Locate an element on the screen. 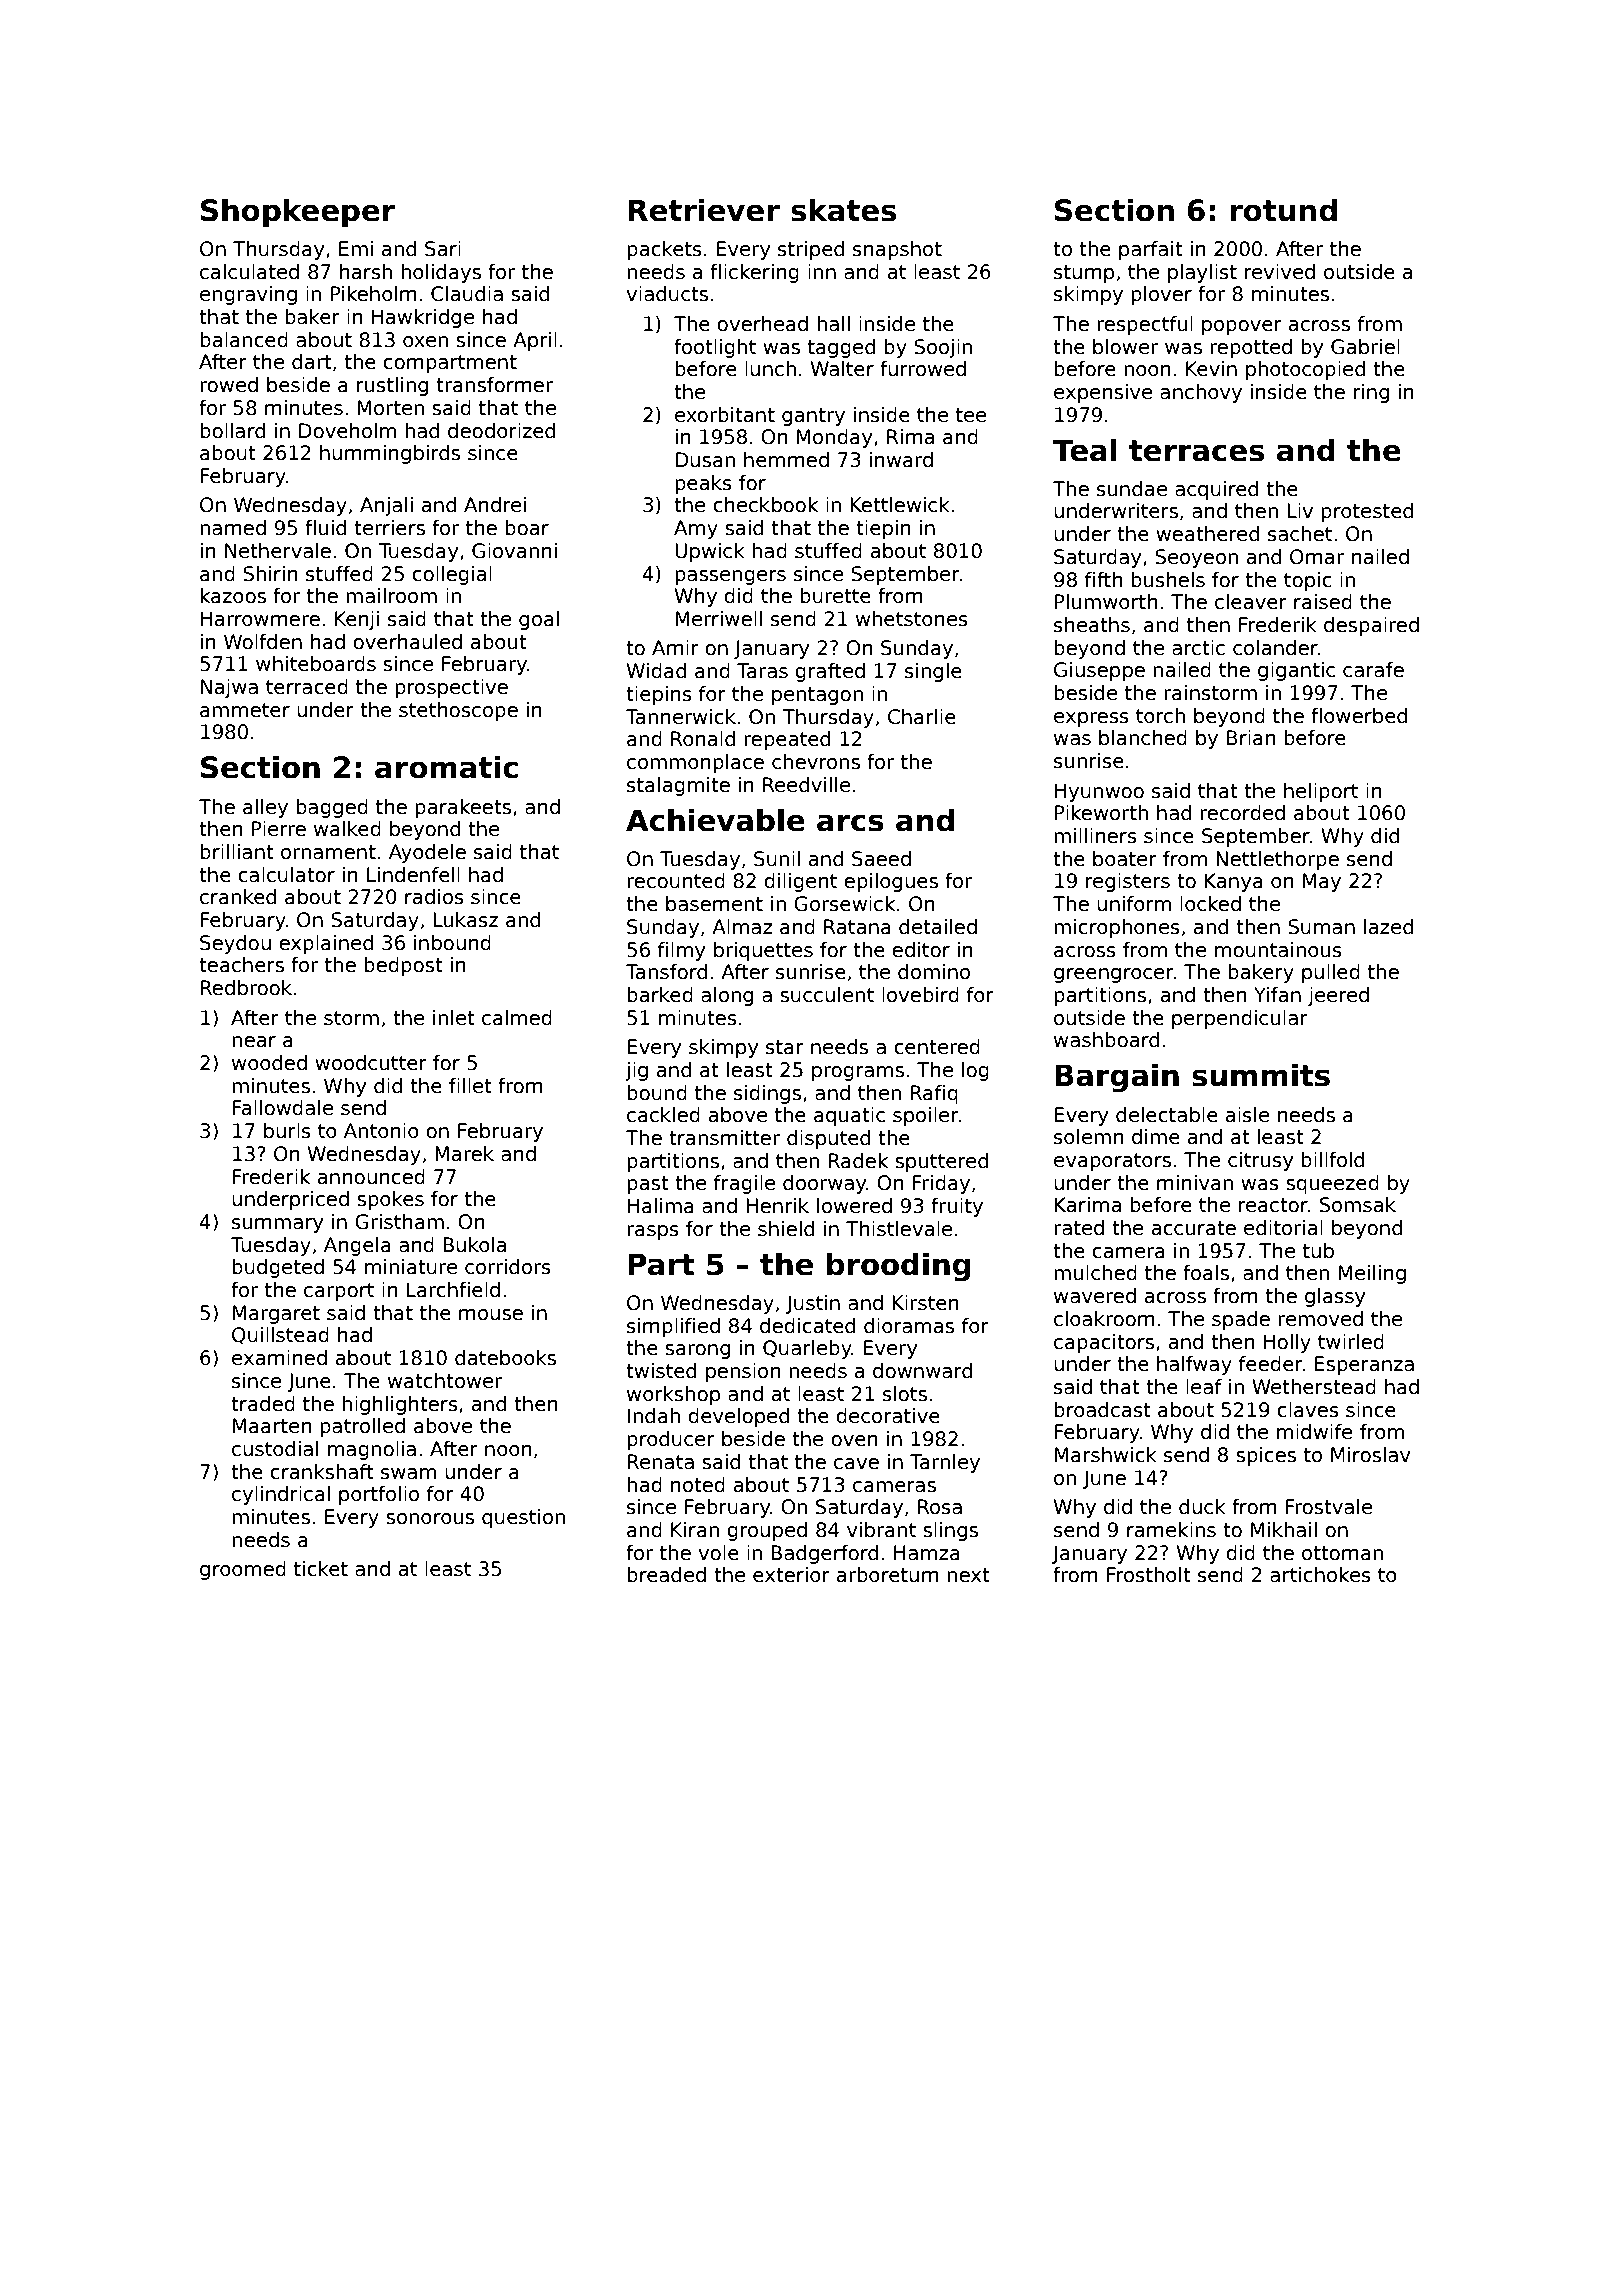  Rafiq is located at coordinates (934, 1094).
